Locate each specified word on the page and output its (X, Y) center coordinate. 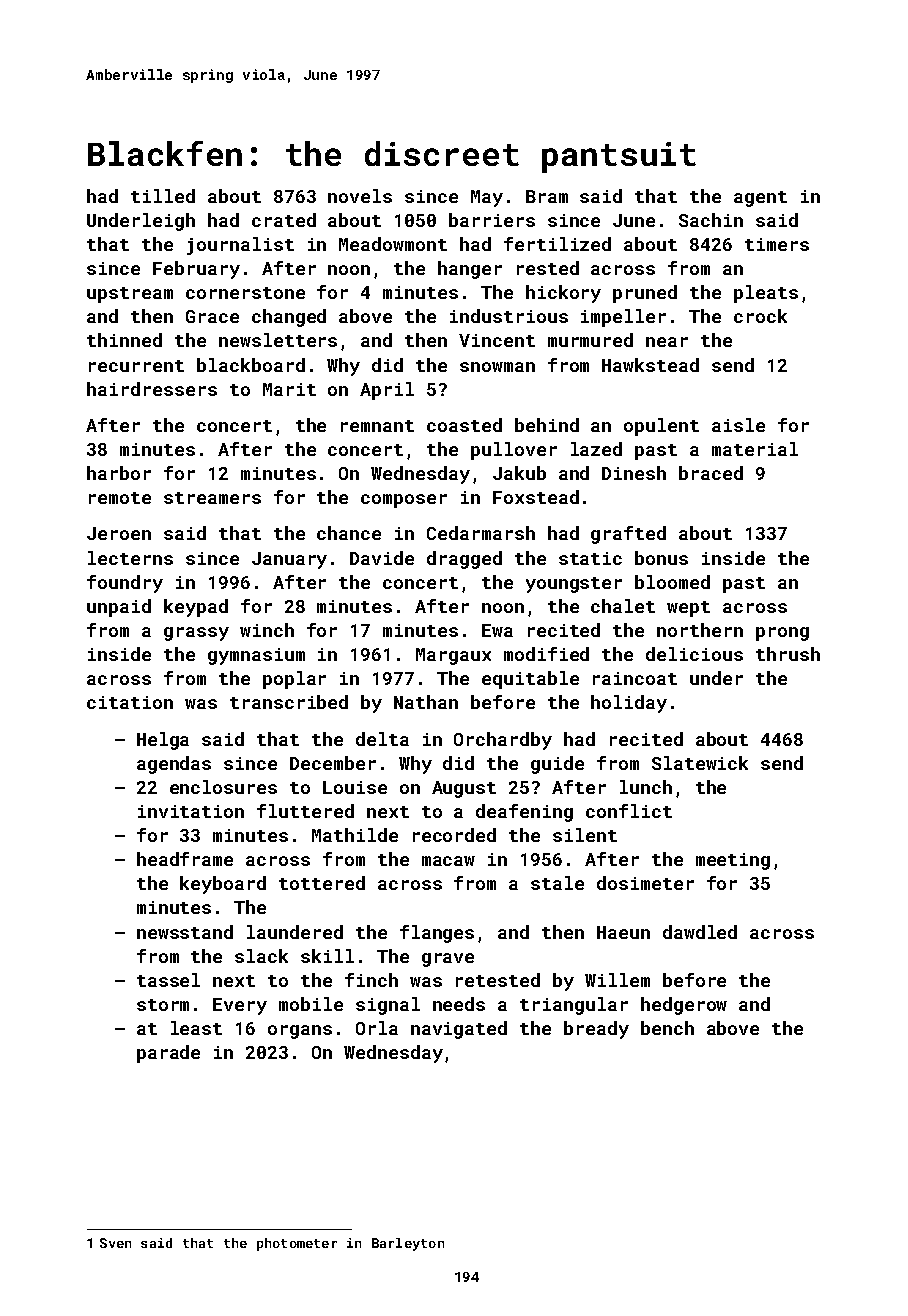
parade (168, 1054)
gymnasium (256, 656)
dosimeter (645, 883)
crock (760, 316)
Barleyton (408, 1244)
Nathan (426, 702)
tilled (163, 196)
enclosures (223, 787)
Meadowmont (393, 244)
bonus (661, 558)
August (464, 789)
